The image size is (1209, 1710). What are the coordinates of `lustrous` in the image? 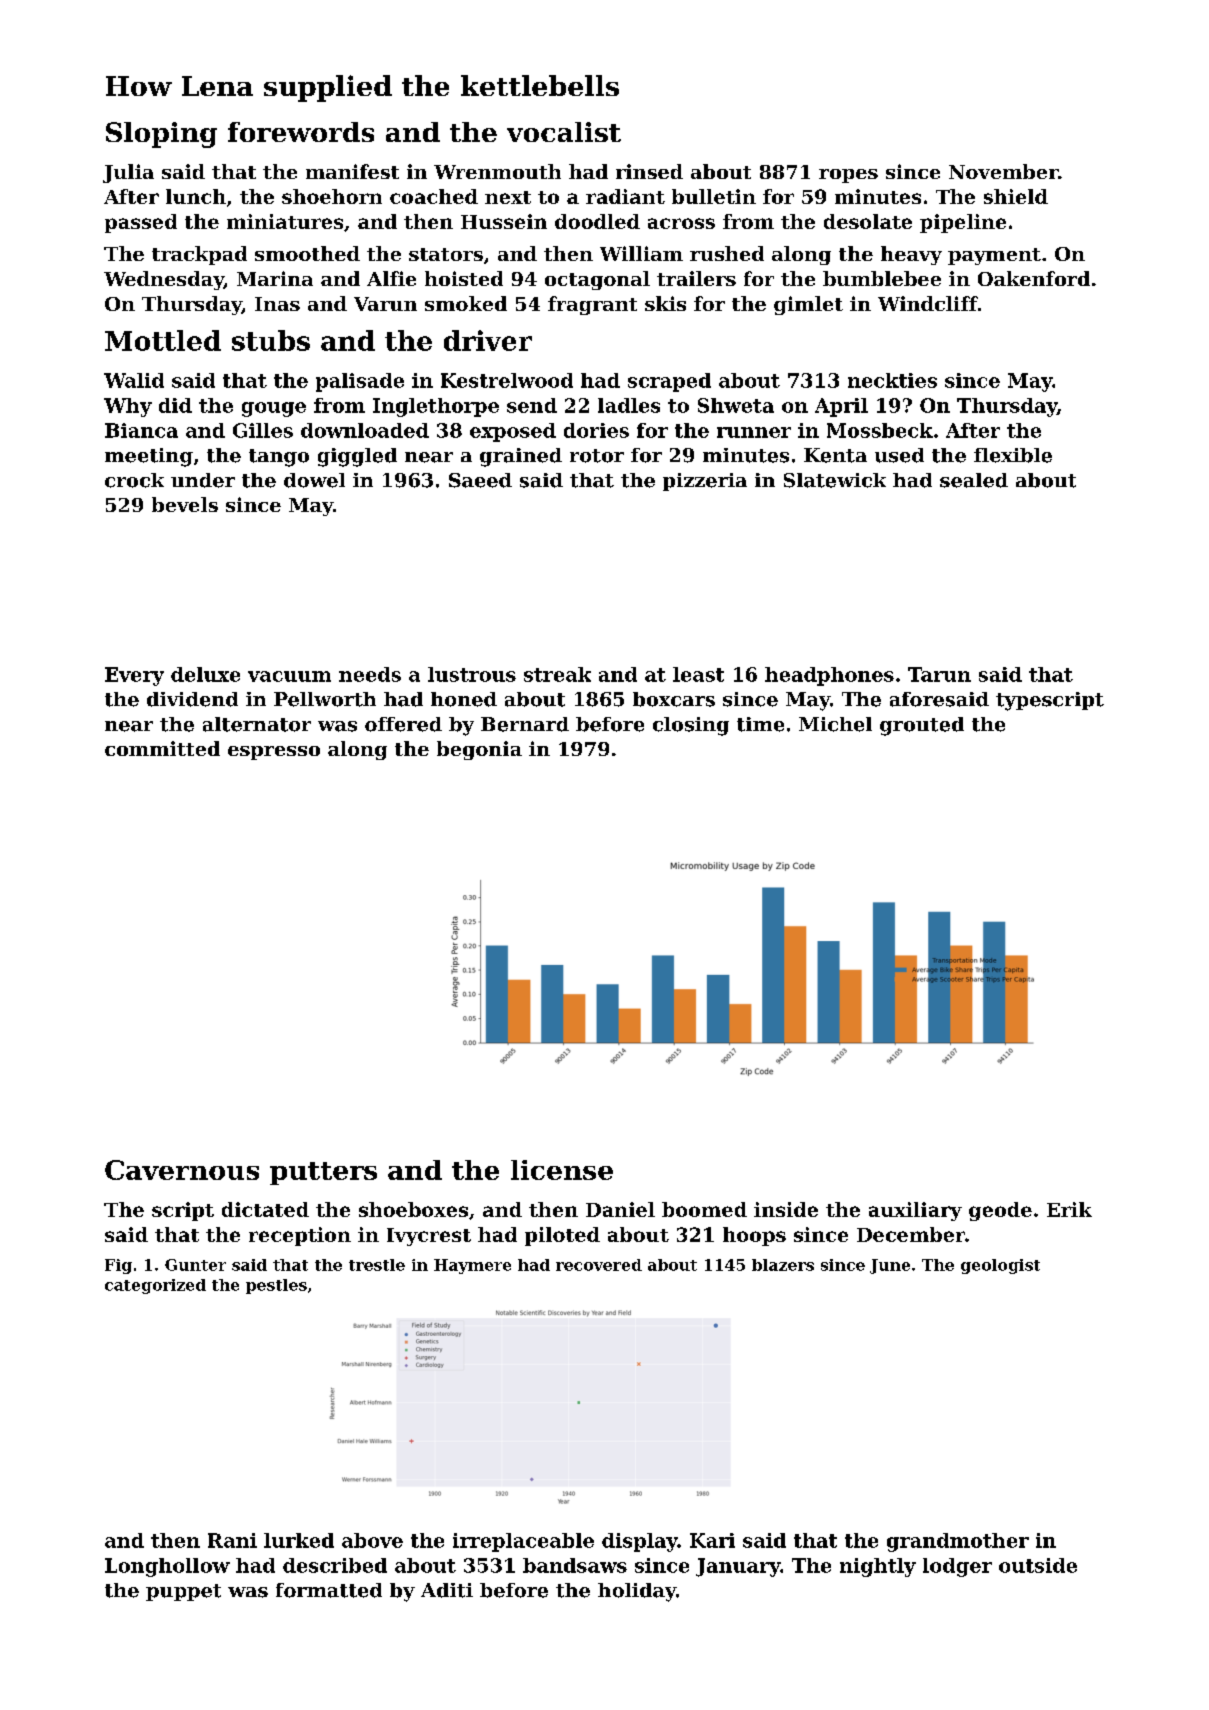 It's located at (472, 674).
